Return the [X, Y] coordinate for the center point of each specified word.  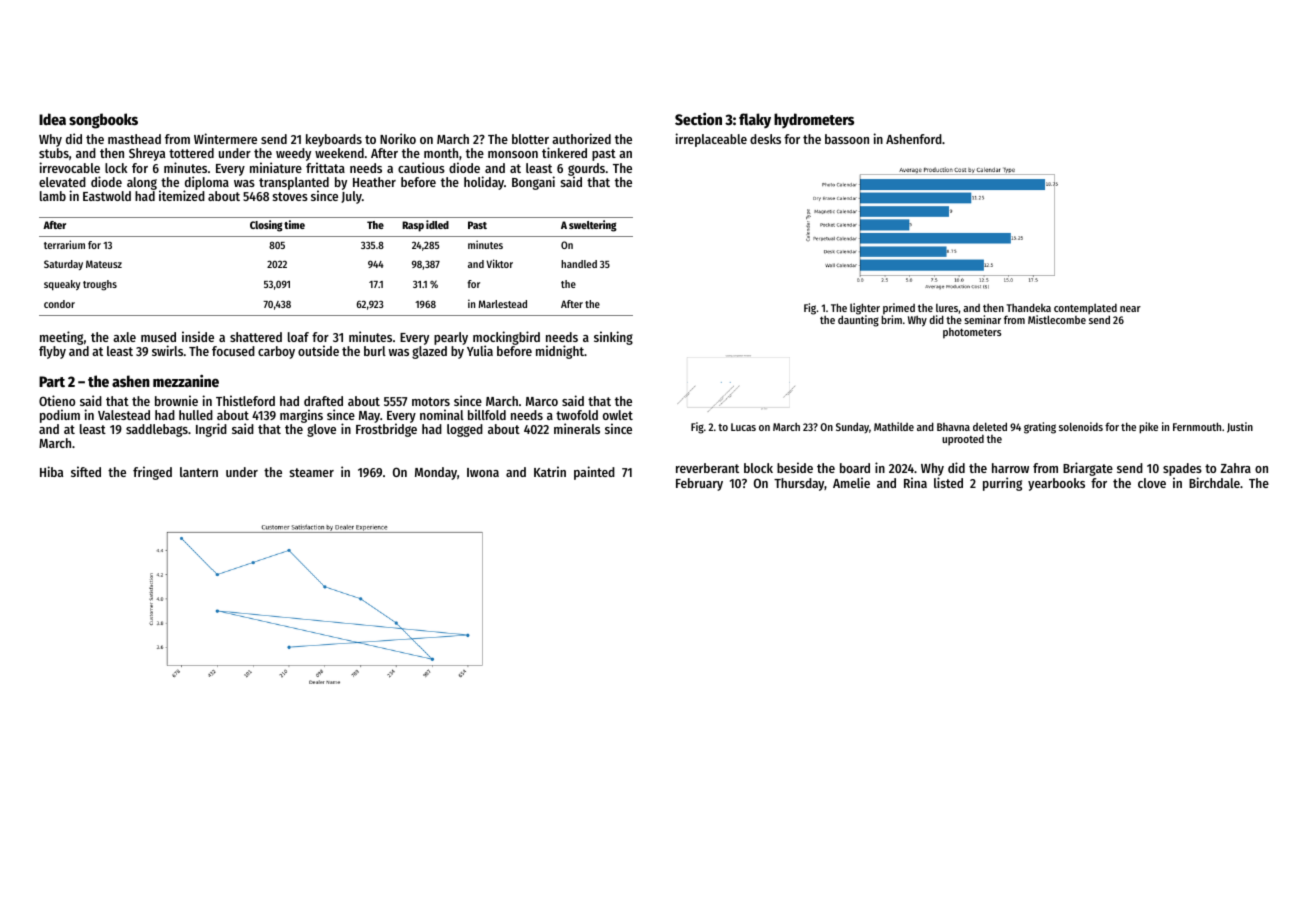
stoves [290, 196]
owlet [618, 415]
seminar [982, 319]
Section [698, 119]
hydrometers [814, 120]
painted [594, 473]
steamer [312, 472]
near [1130, 309]
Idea [52, 119]
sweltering [593, 226]
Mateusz [104, 264]
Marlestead [502, 304]
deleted [990, 426]
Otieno [57, 400]
